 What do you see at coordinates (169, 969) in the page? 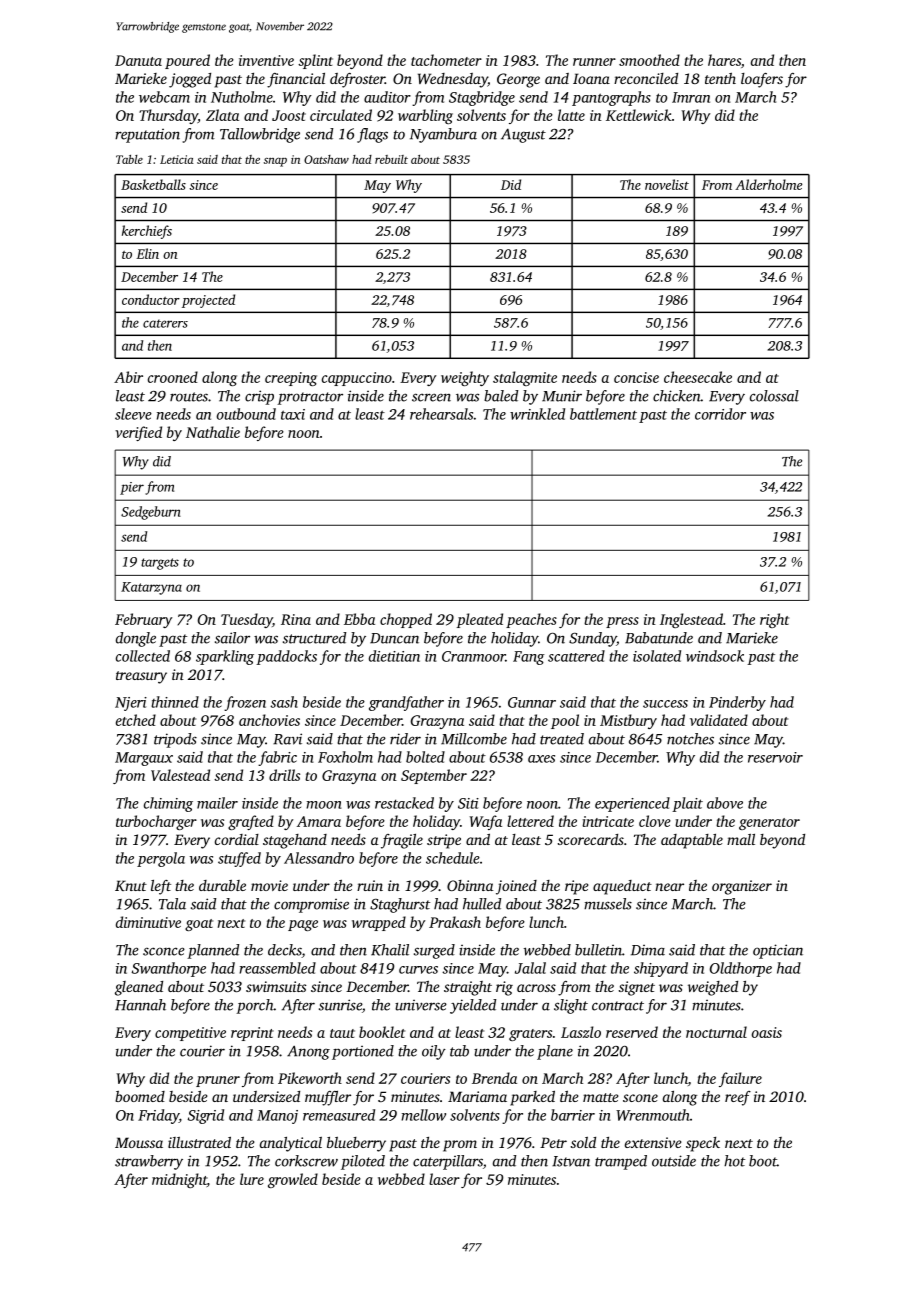
I see `Swanthorpe` at bounding box center [169, 969].
